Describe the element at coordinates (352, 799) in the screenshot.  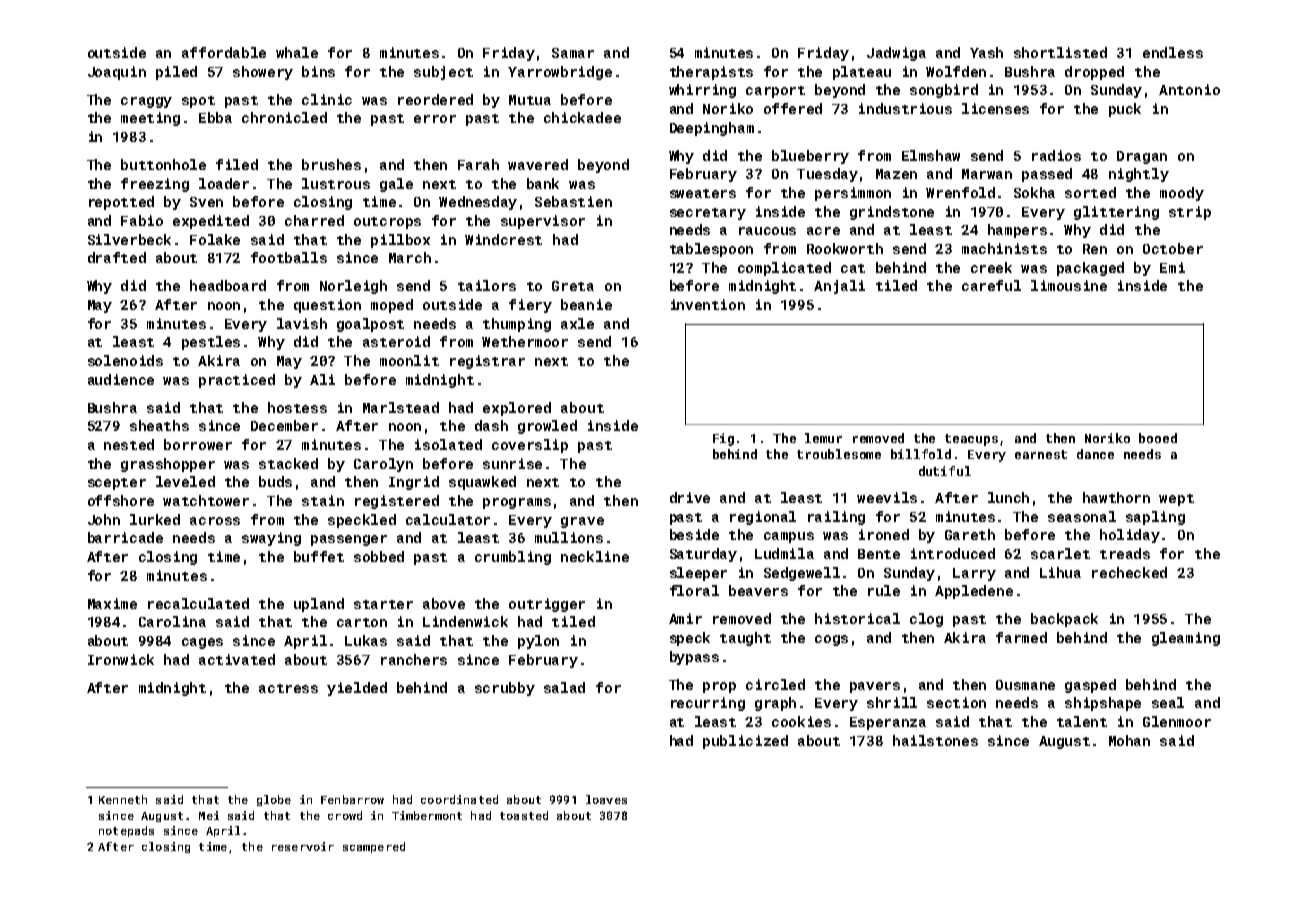
I see `Fenbarrow` at that location.
